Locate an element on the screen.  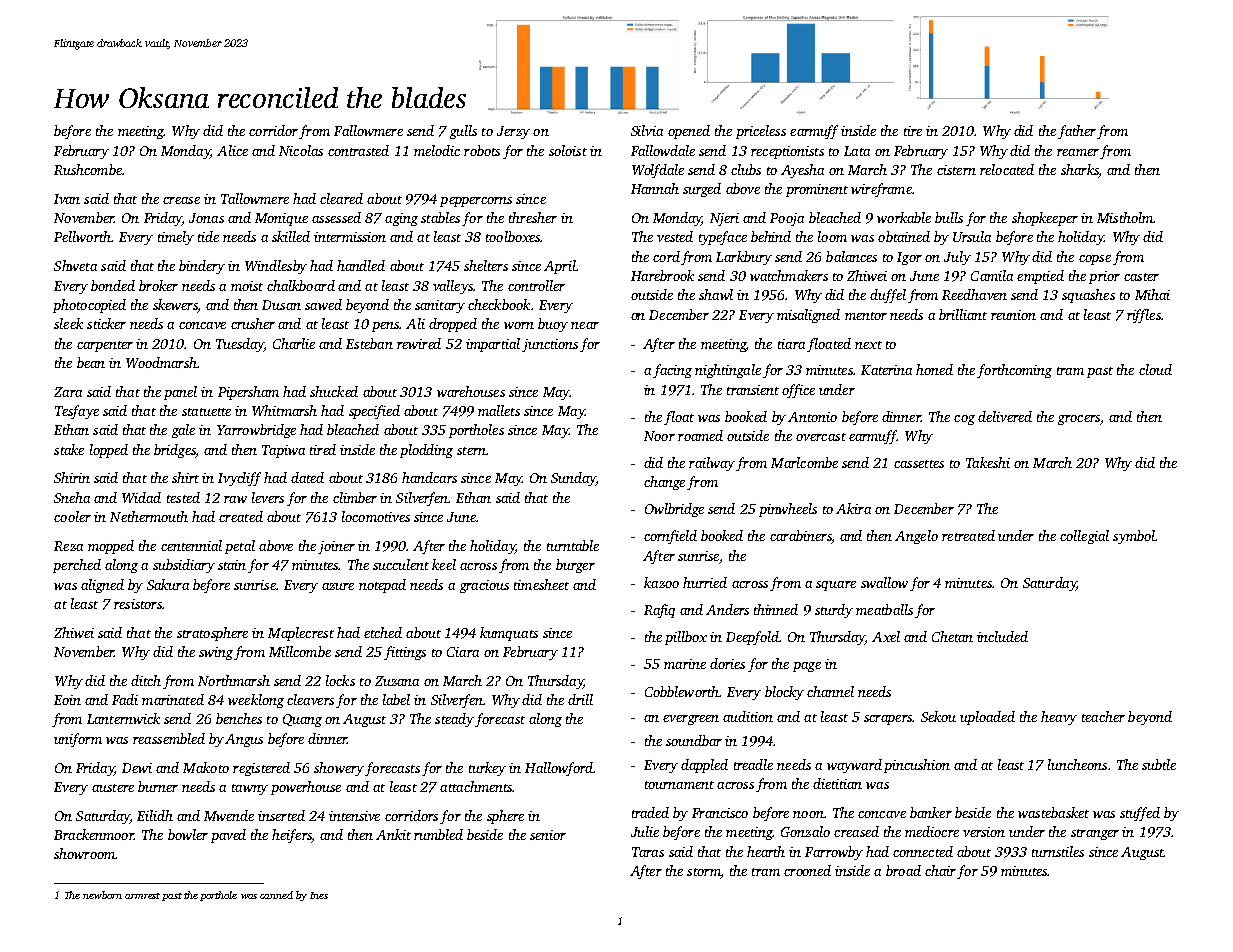
sleek is located at coordinates (68, 323).
